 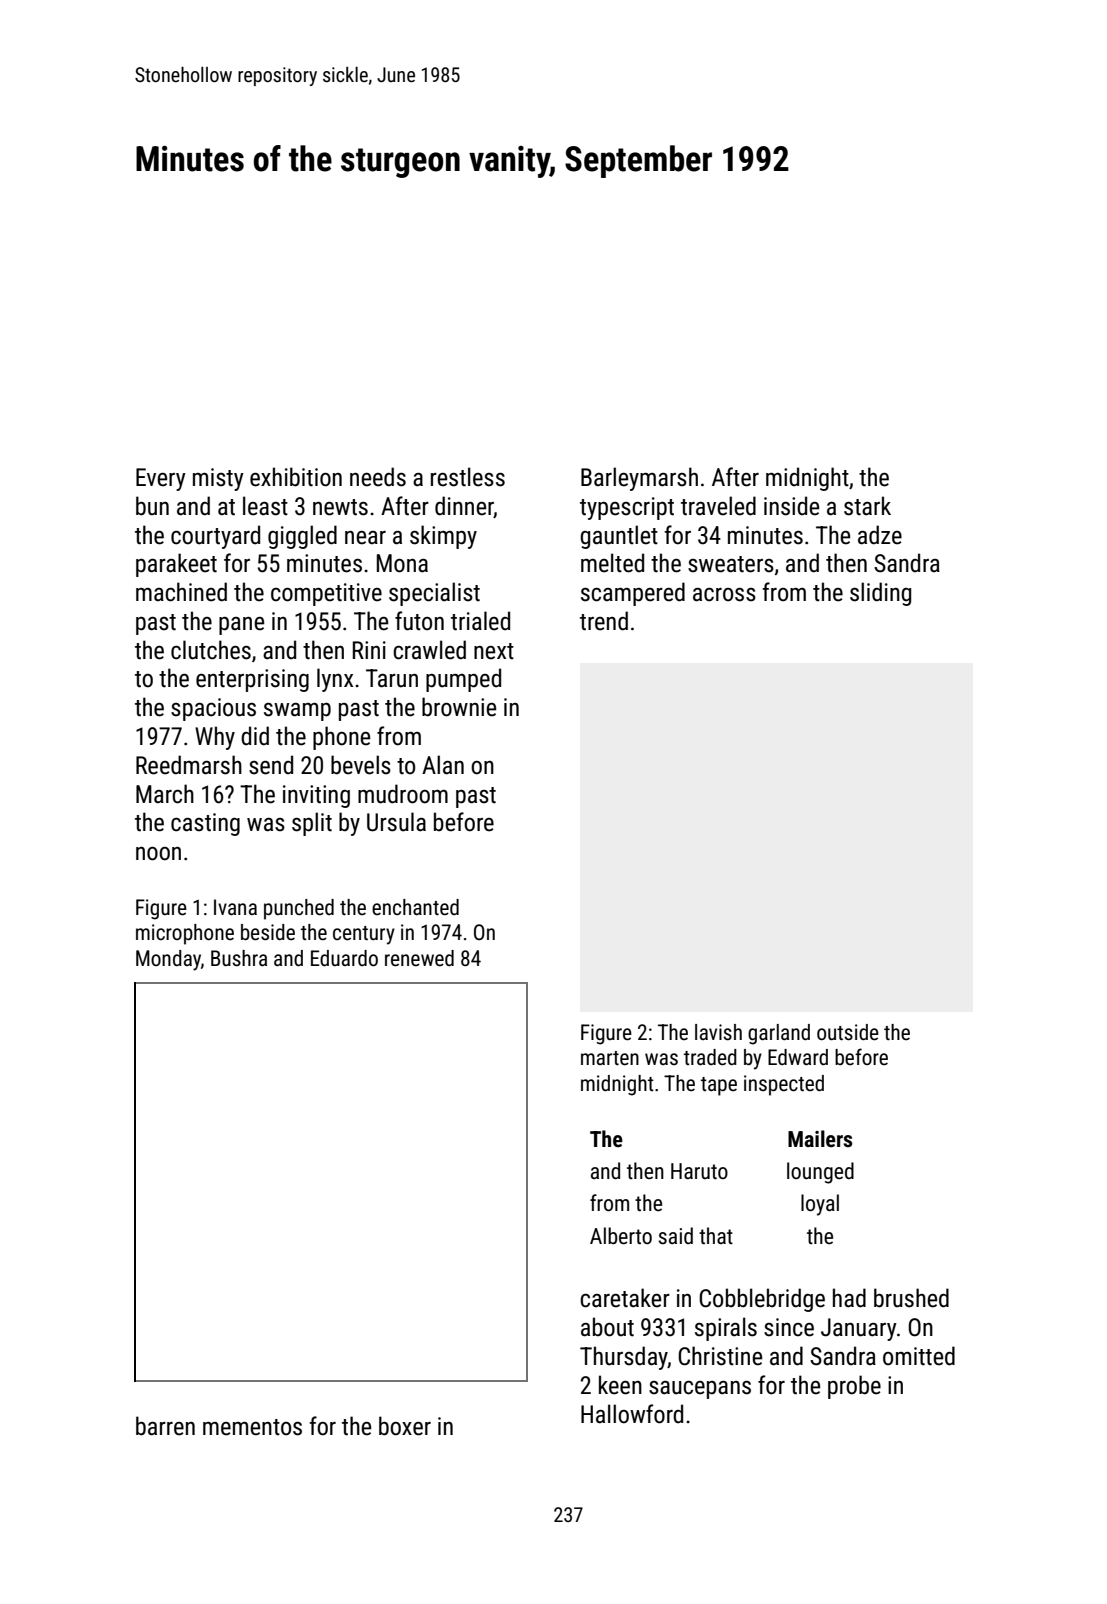 I want to click on spacious, so click(x=213, y=709).
